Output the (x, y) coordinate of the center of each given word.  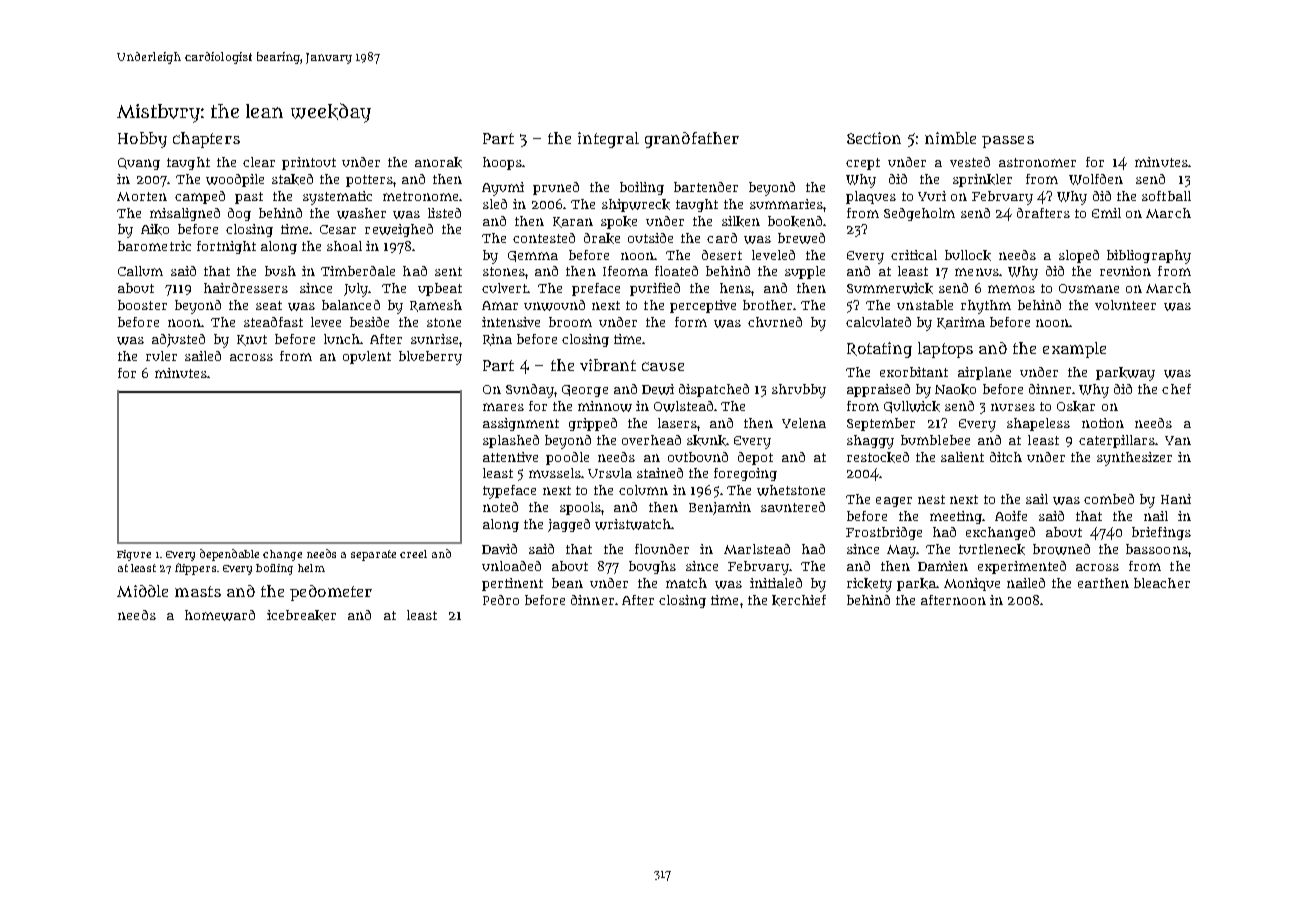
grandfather (692, 140)
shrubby (799, 391)
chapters (206, 140)
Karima (961, 323)
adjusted (178, 340)
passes (1008, 142)
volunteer (1125, 305)
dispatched (714, 390)
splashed (511, 441)
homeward (220, 615)
